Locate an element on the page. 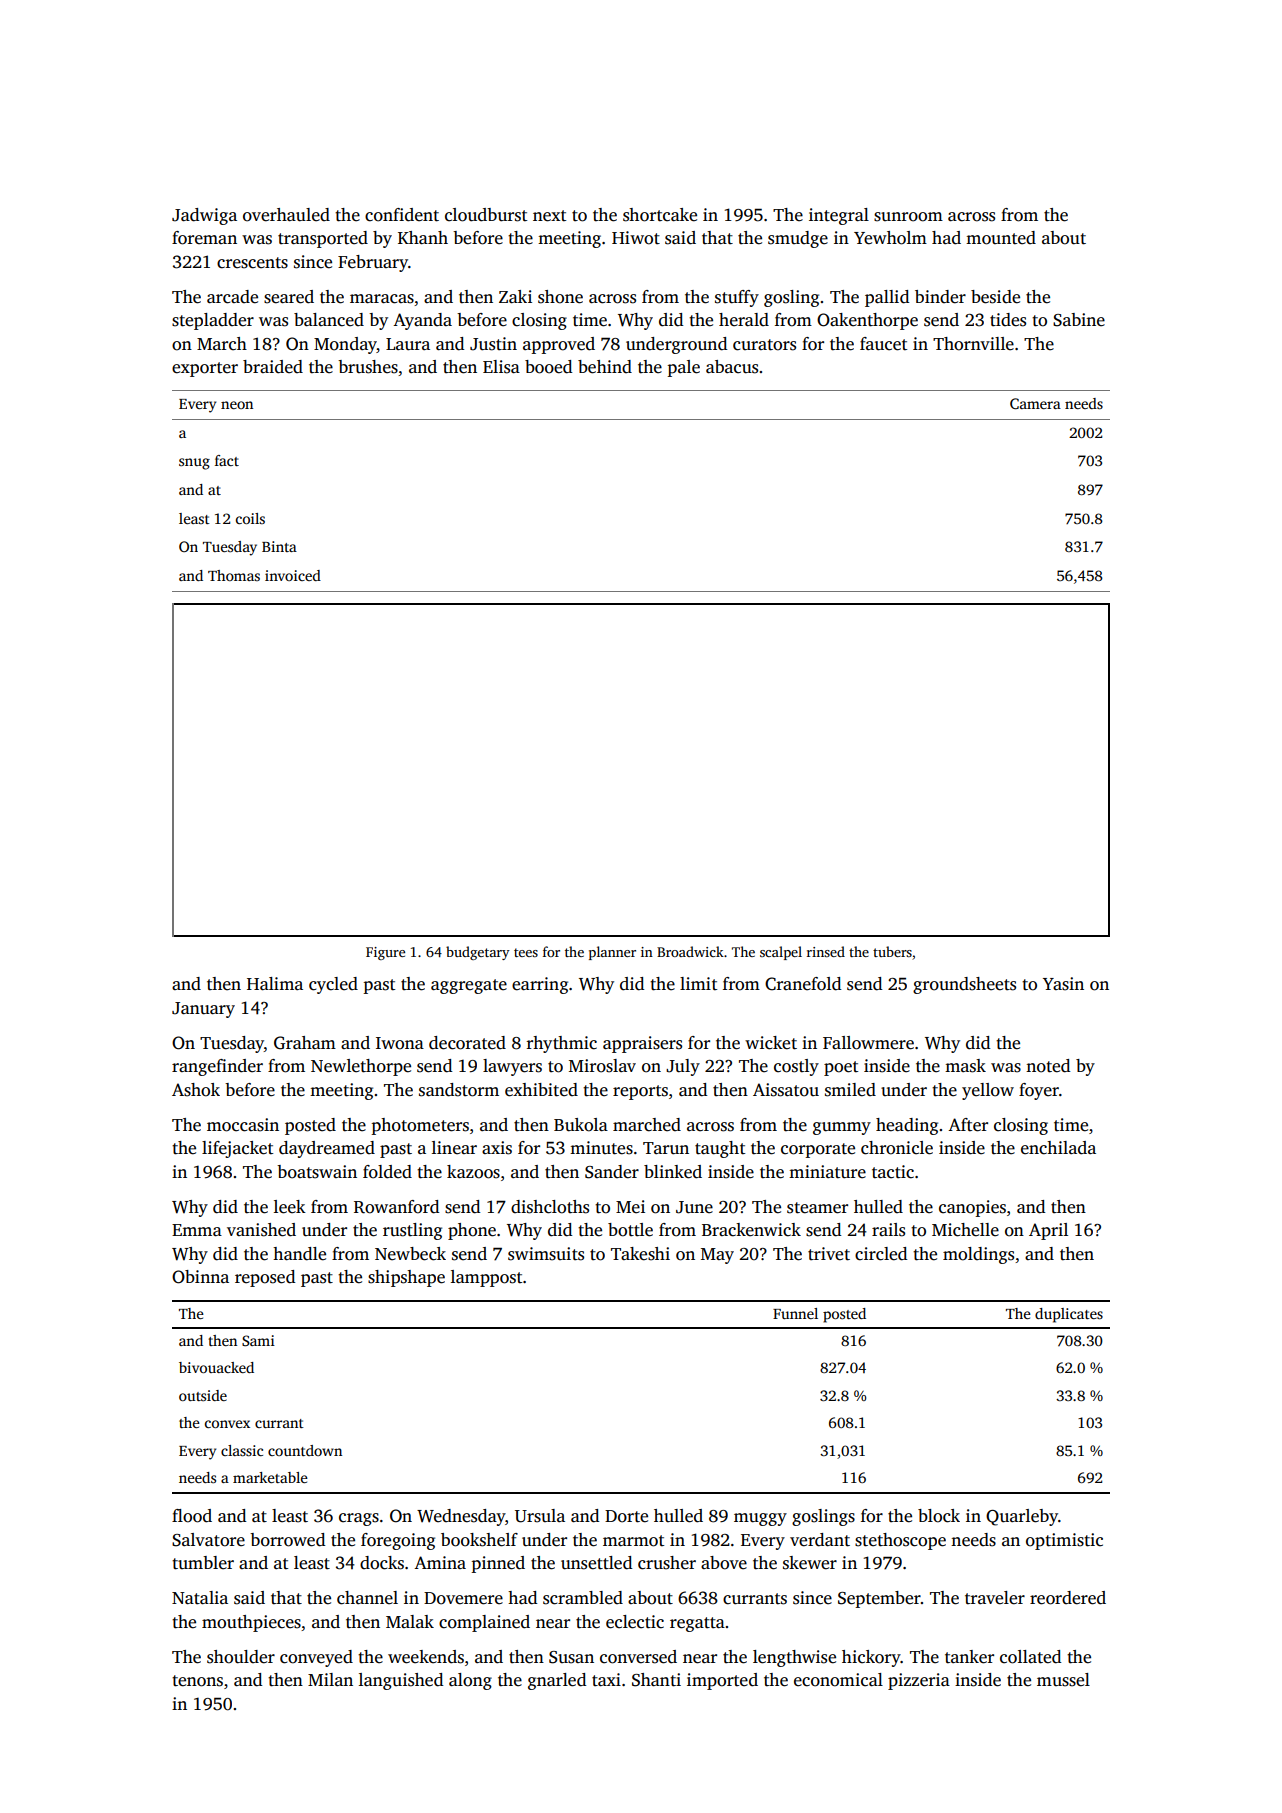  booed is located at coordinates (548, 367).
